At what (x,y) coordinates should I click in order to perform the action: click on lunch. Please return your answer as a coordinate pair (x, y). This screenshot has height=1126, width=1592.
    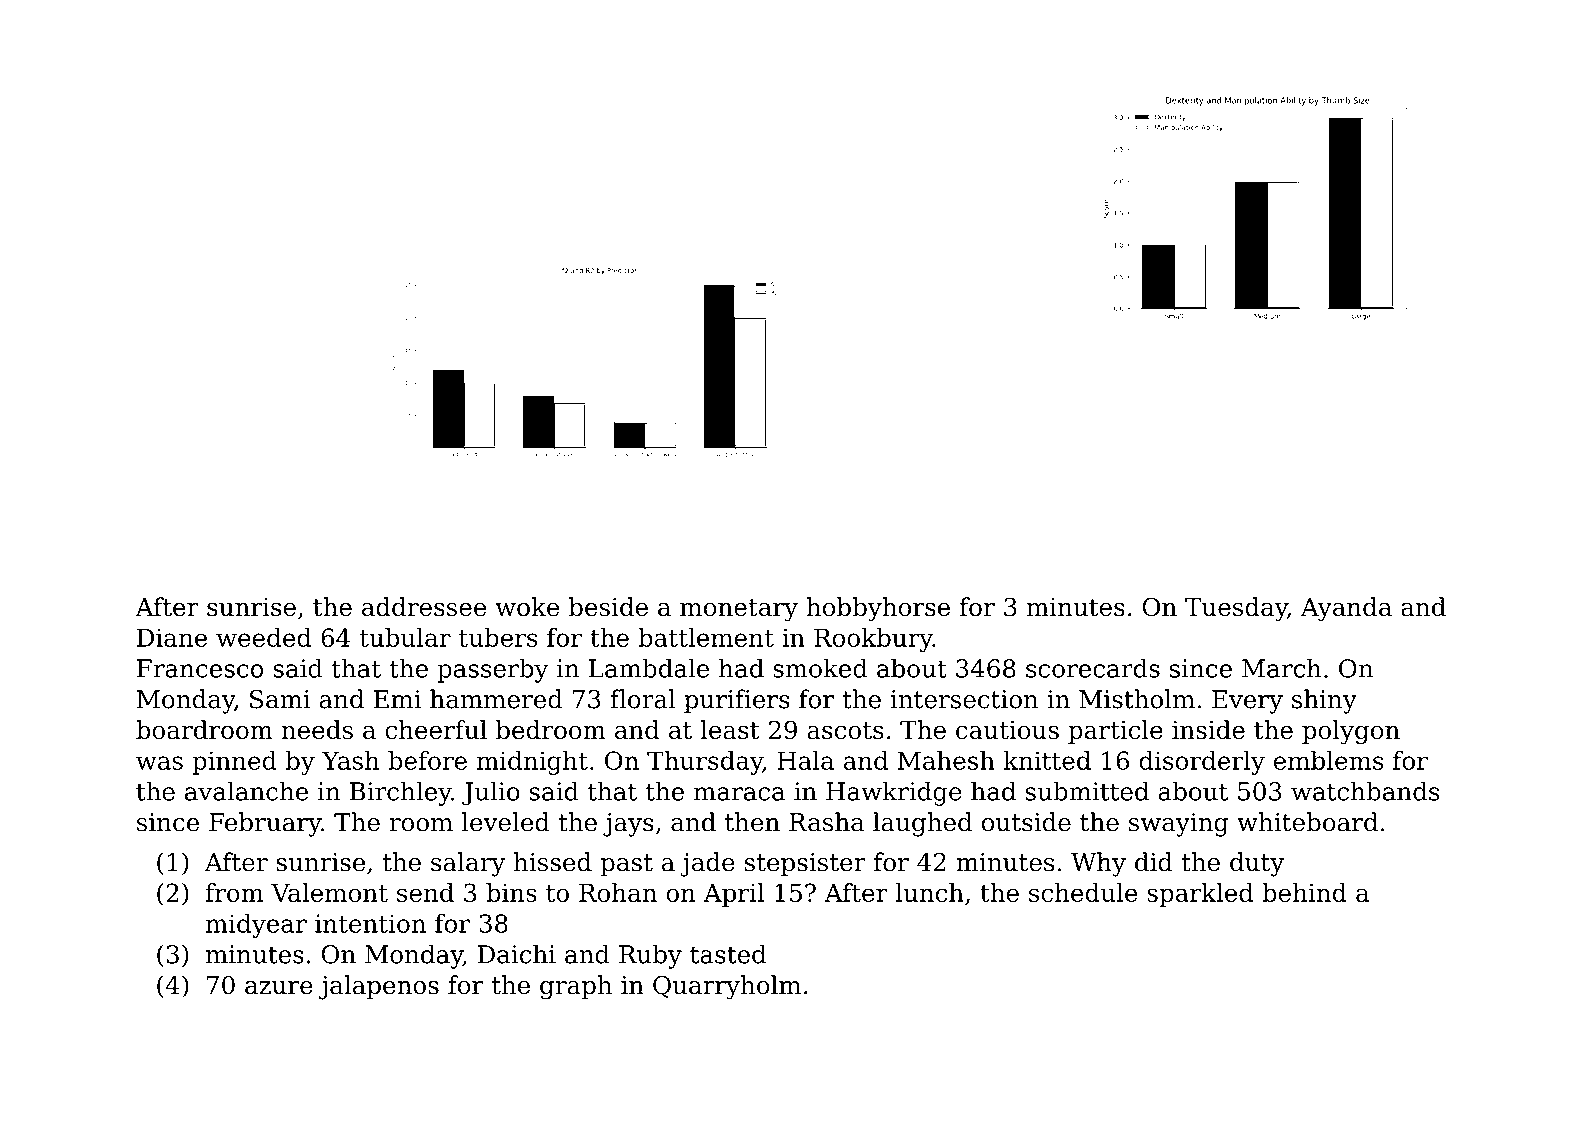
    Looking at the image, I should click on (930, 892).
